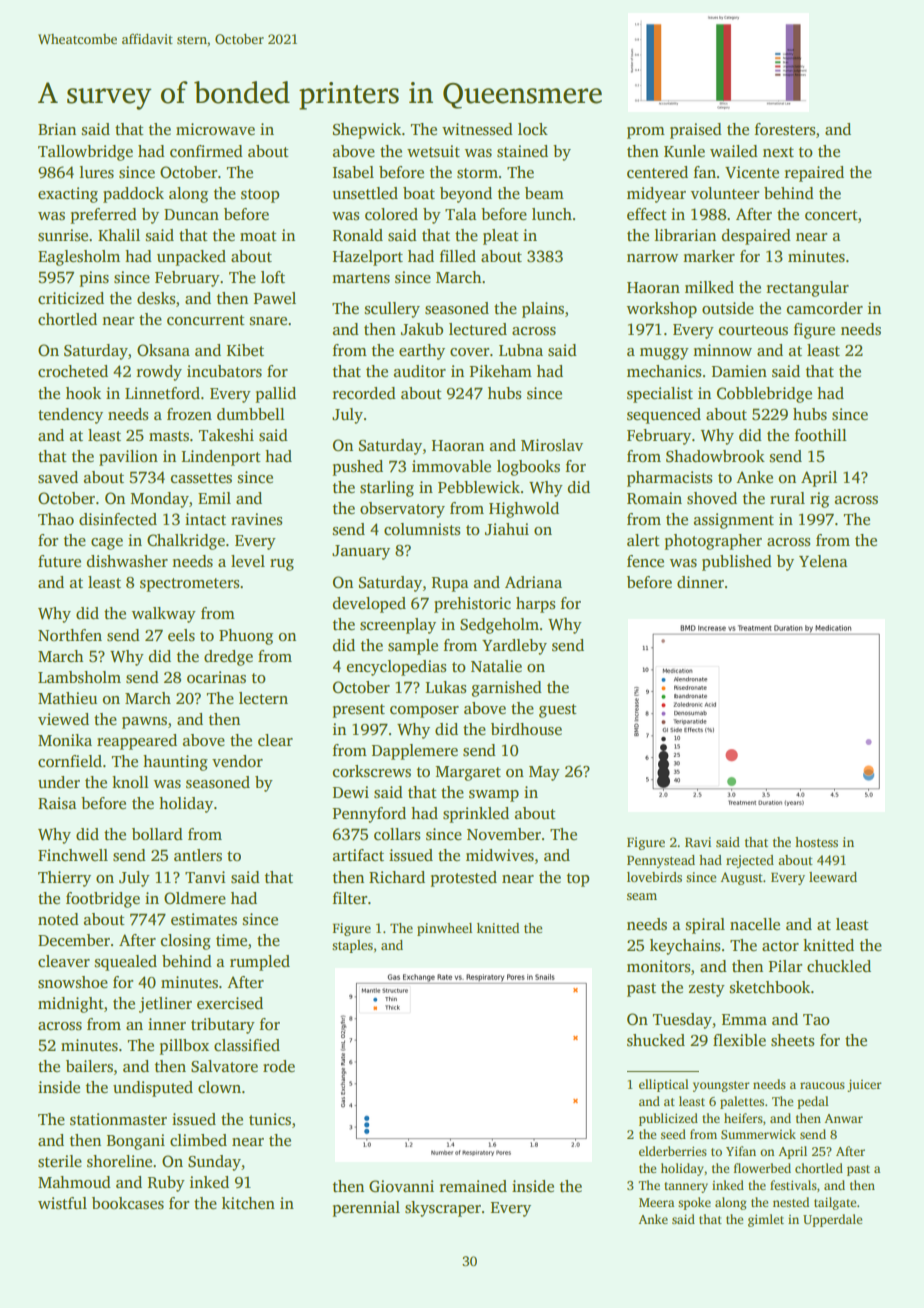  What do you see at coordinates (832, 1220) in the screenshot?
I see `Upperdale` at bounding box center [832, 1220].
